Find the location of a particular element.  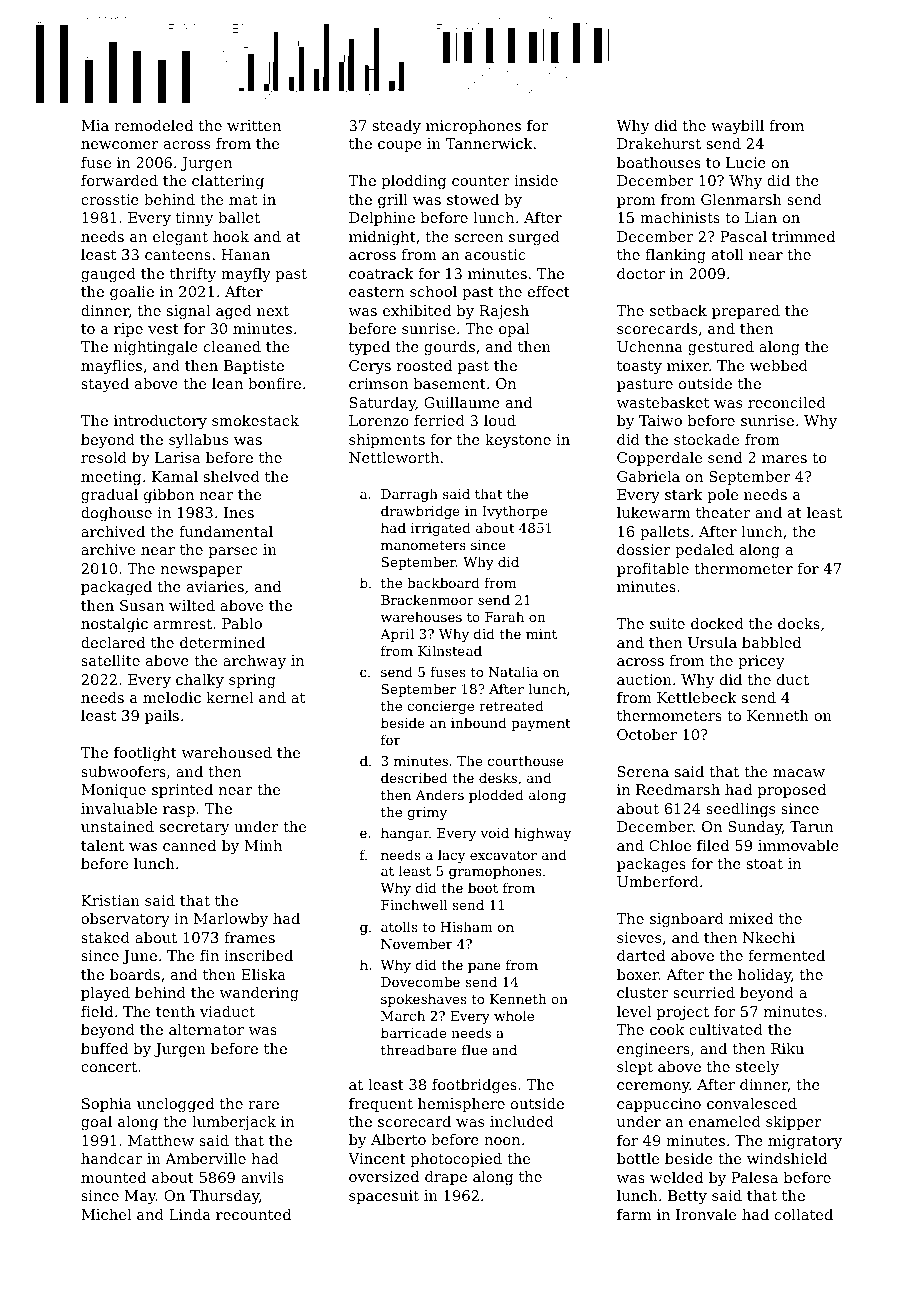

packages is located at coordinates (651, 865).
